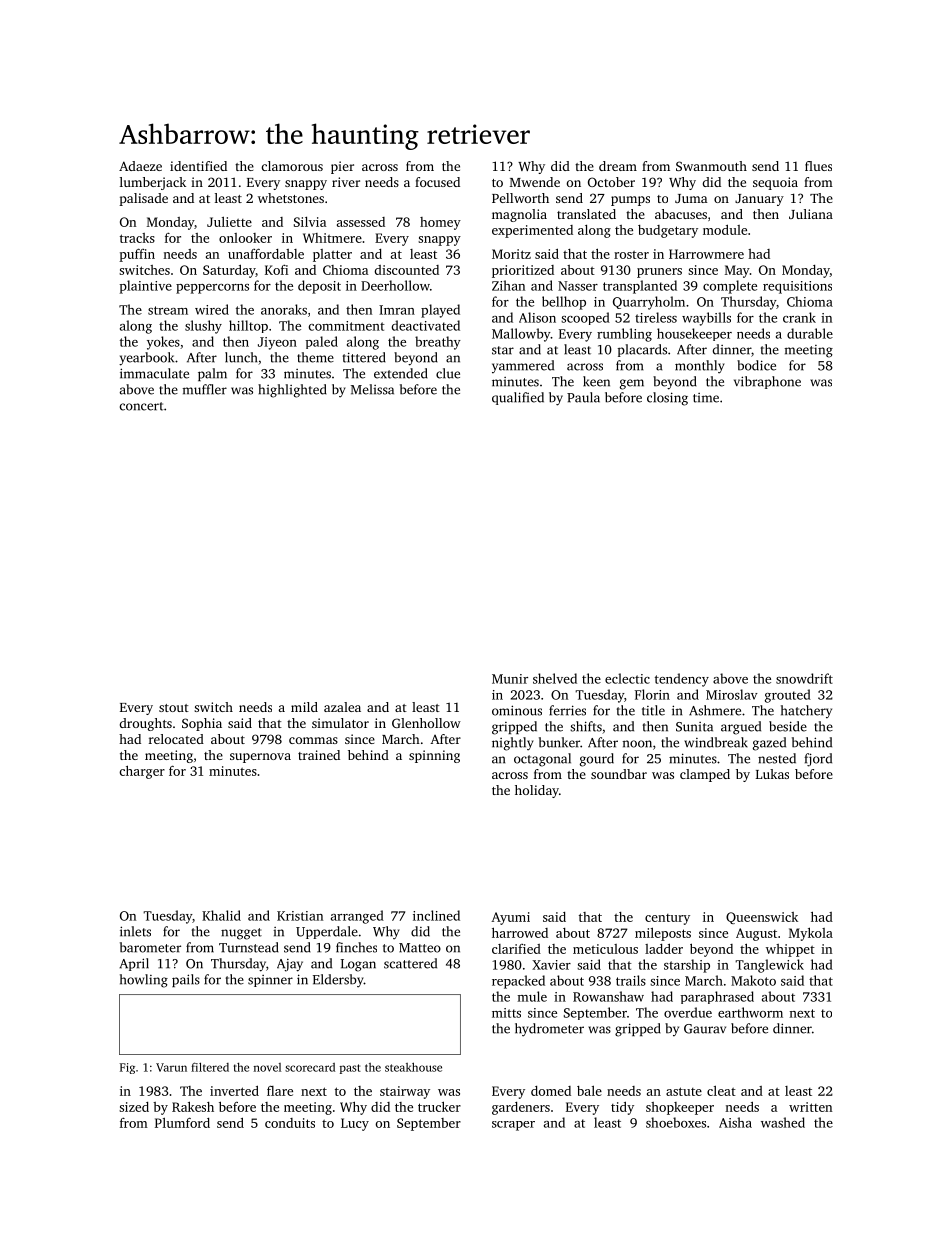 The height and width of the screenshot is (1233, 952). I want to click on flues, so click(818, 166).
